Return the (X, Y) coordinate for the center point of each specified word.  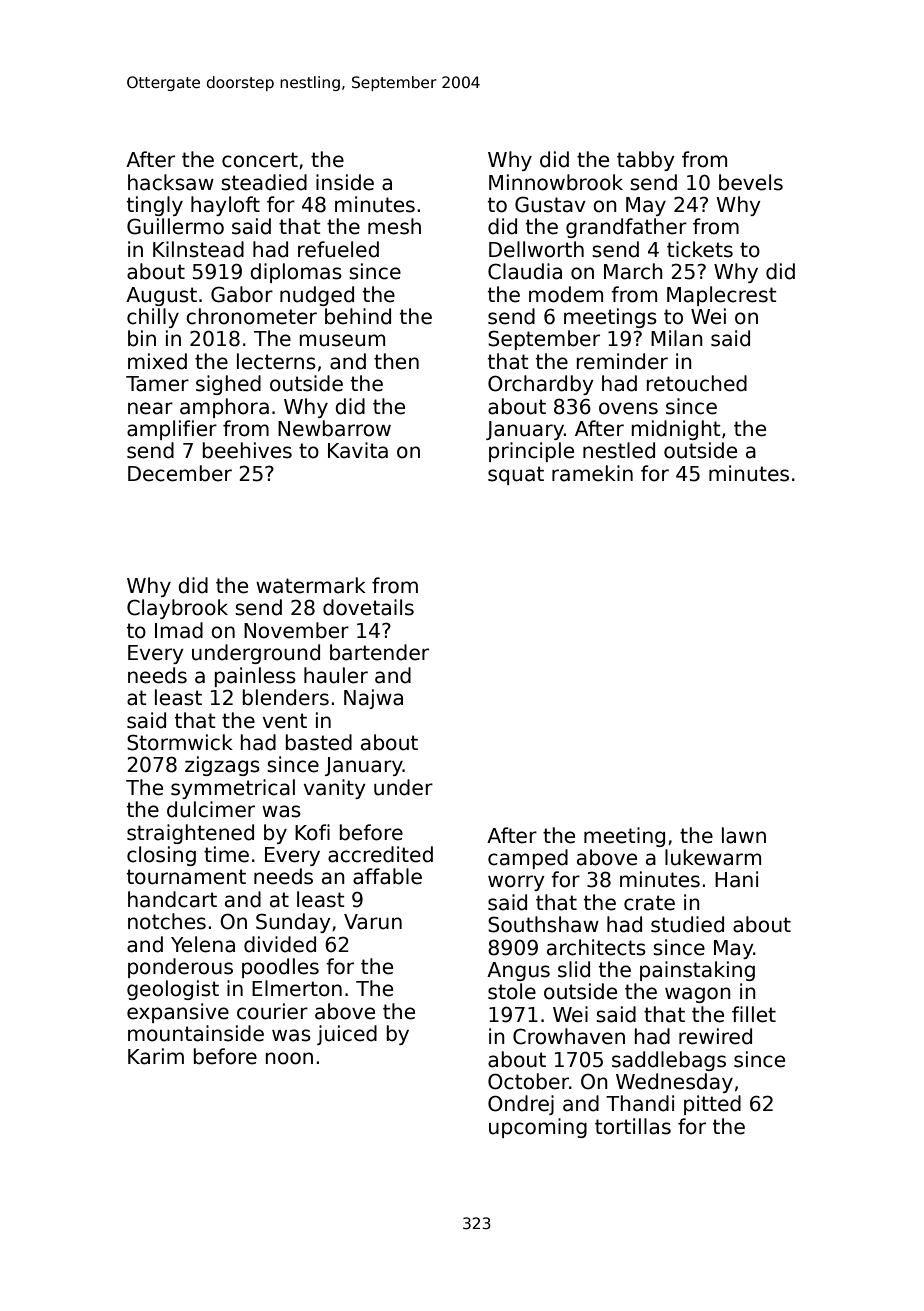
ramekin (592, 473)
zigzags (222, 766)
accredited (380, 854)
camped (528, 859)
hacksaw (171, 182)
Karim (156, 1056)
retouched (697, 383)
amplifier (172, 430)
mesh (394, 226)
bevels (751, 182)
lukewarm (713, 857)
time (226, 854)
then (396, 361)
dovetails (368, 607)
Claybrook (177, 609)
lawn (744, 835)
